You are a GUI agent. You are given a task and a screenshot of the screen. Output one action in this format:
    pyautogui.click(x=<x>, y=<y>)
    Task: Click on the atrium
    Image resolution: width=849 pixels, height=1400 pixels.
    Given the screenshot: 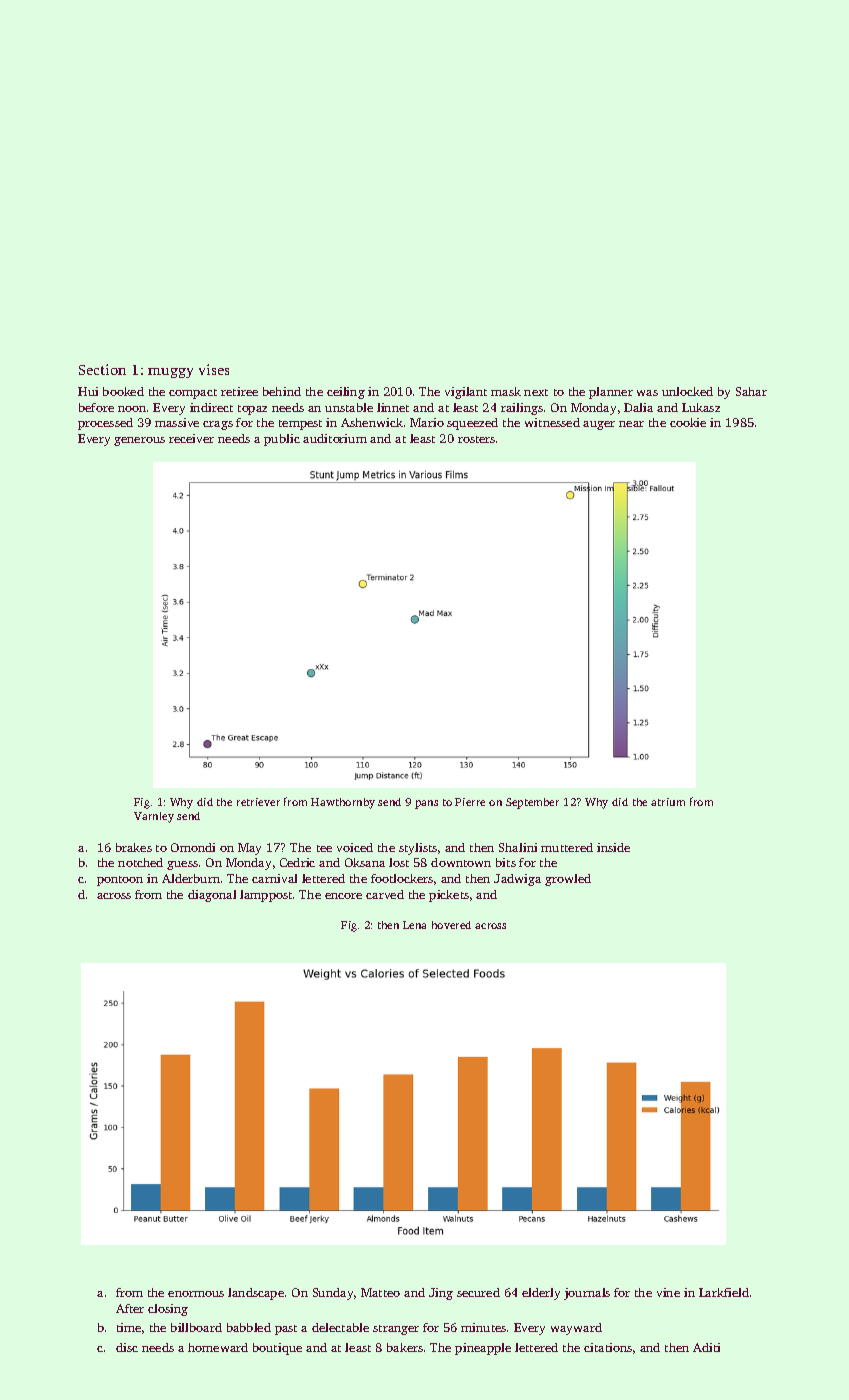 What is the action you would take?
    pyautogui.click(x=668, y=802)
